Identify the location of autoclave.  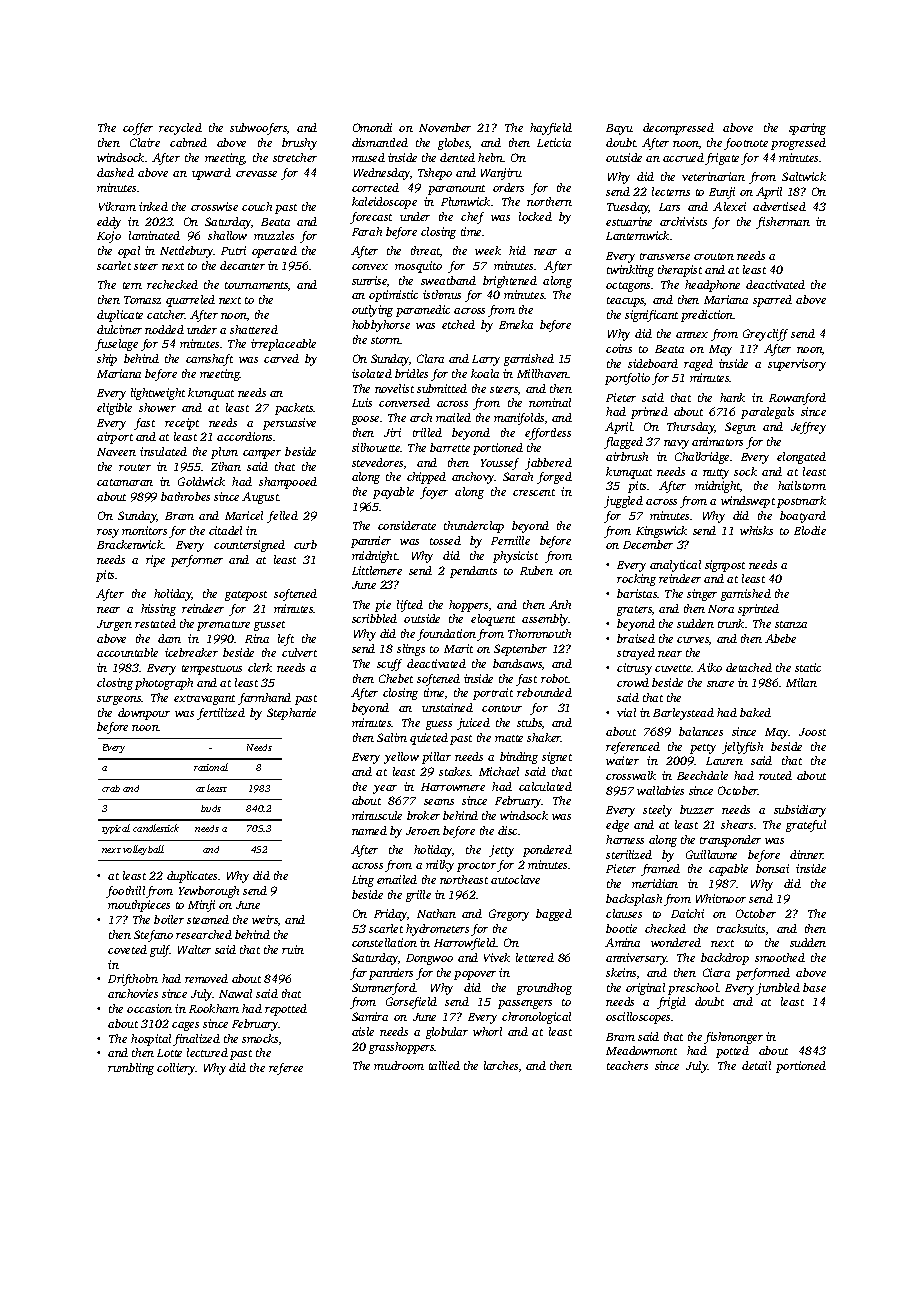
(515, 879).
